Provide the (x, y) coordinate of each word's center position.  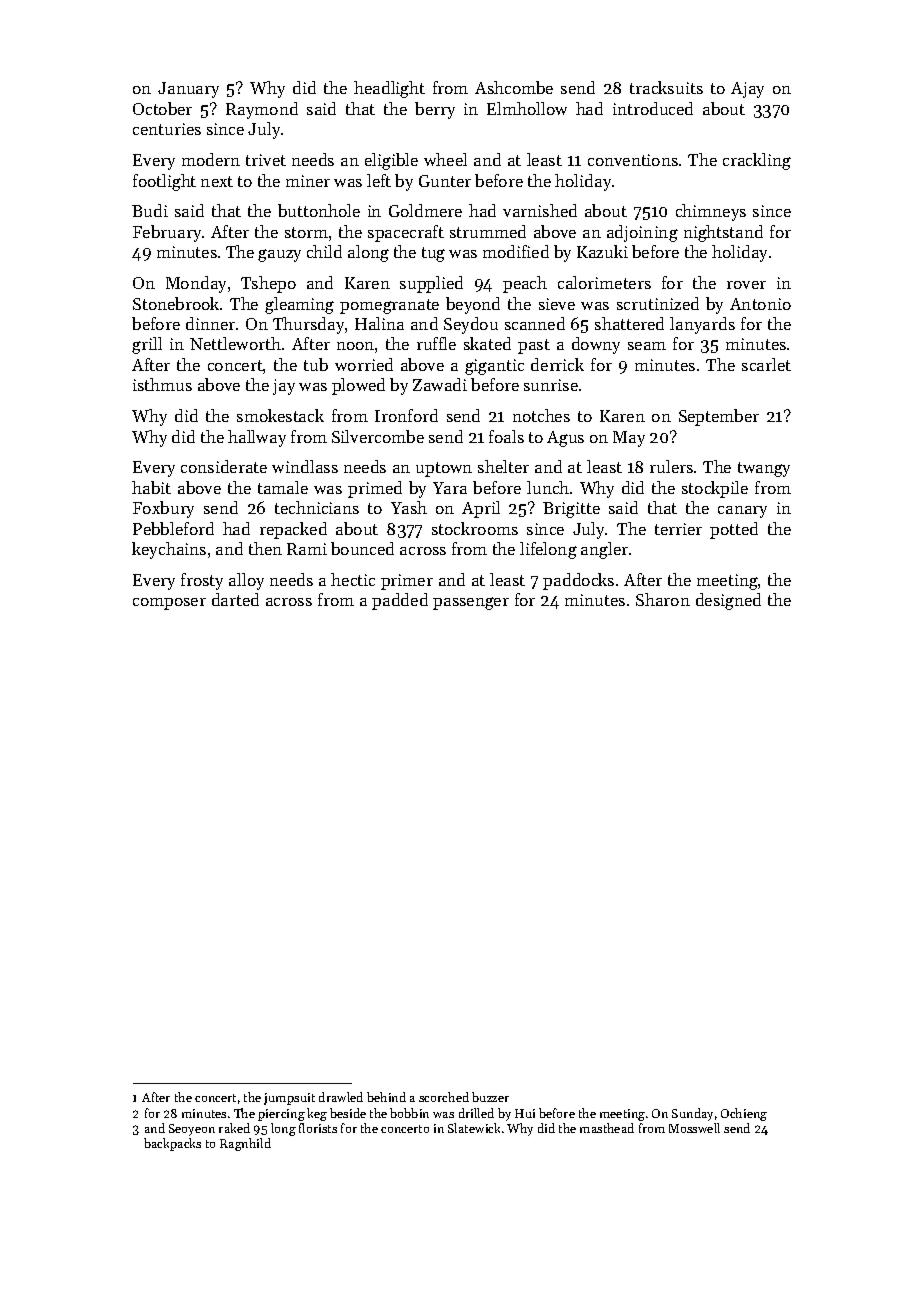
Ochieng (744, 1114)
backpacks (172, 1144)
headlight (389, 89)
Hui (525, 1113)
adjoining (642, 233)
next (217, 181)
